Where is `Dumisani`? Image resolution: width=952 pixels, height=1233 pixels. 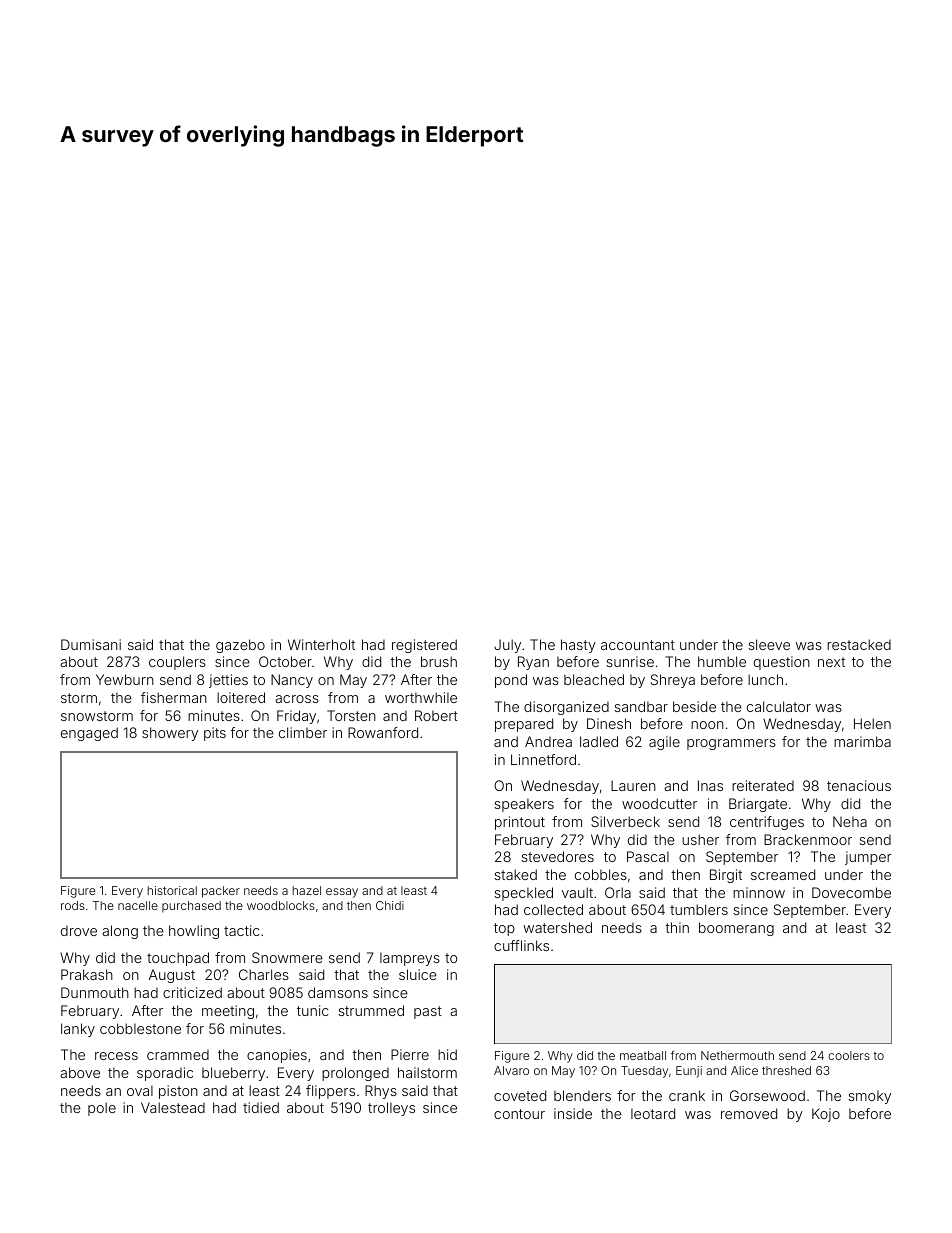
Dumisani is located at coordinates (91, 644).
